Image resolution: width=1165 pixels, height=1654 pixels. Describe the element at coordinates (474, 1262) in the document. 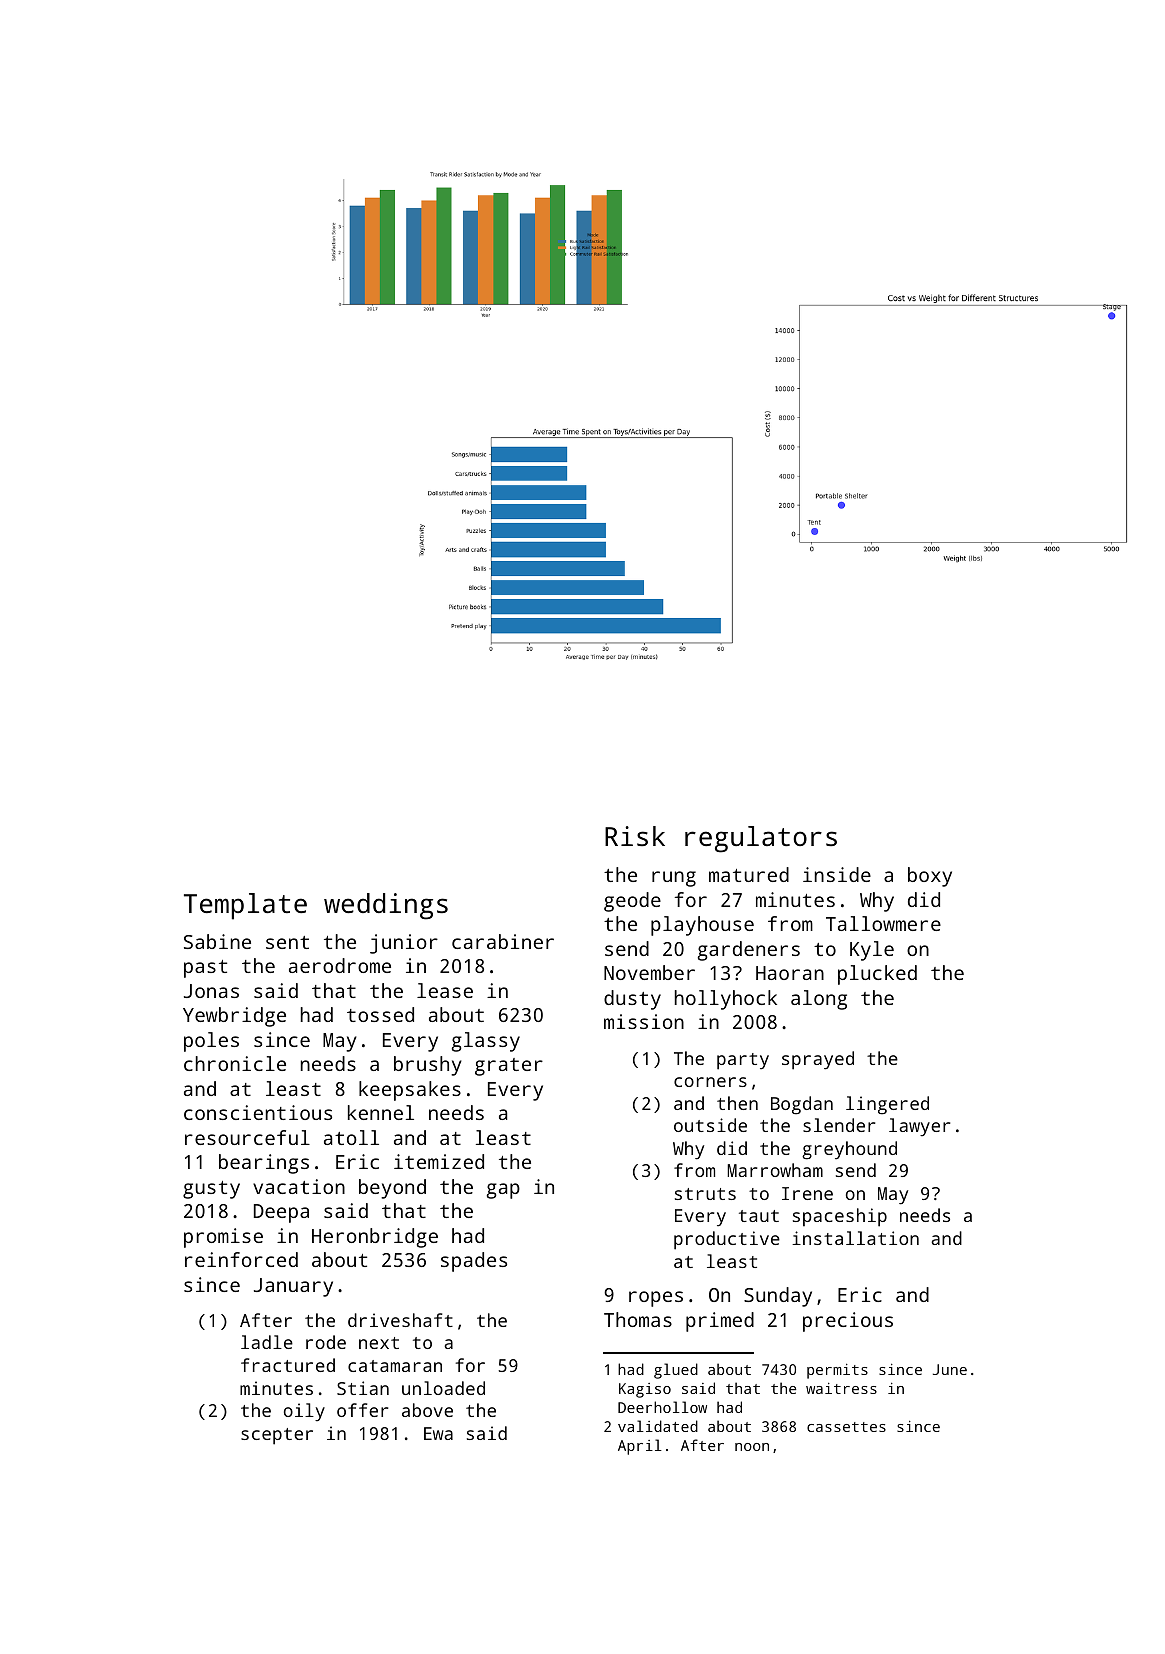

I see `spades` at that location.
